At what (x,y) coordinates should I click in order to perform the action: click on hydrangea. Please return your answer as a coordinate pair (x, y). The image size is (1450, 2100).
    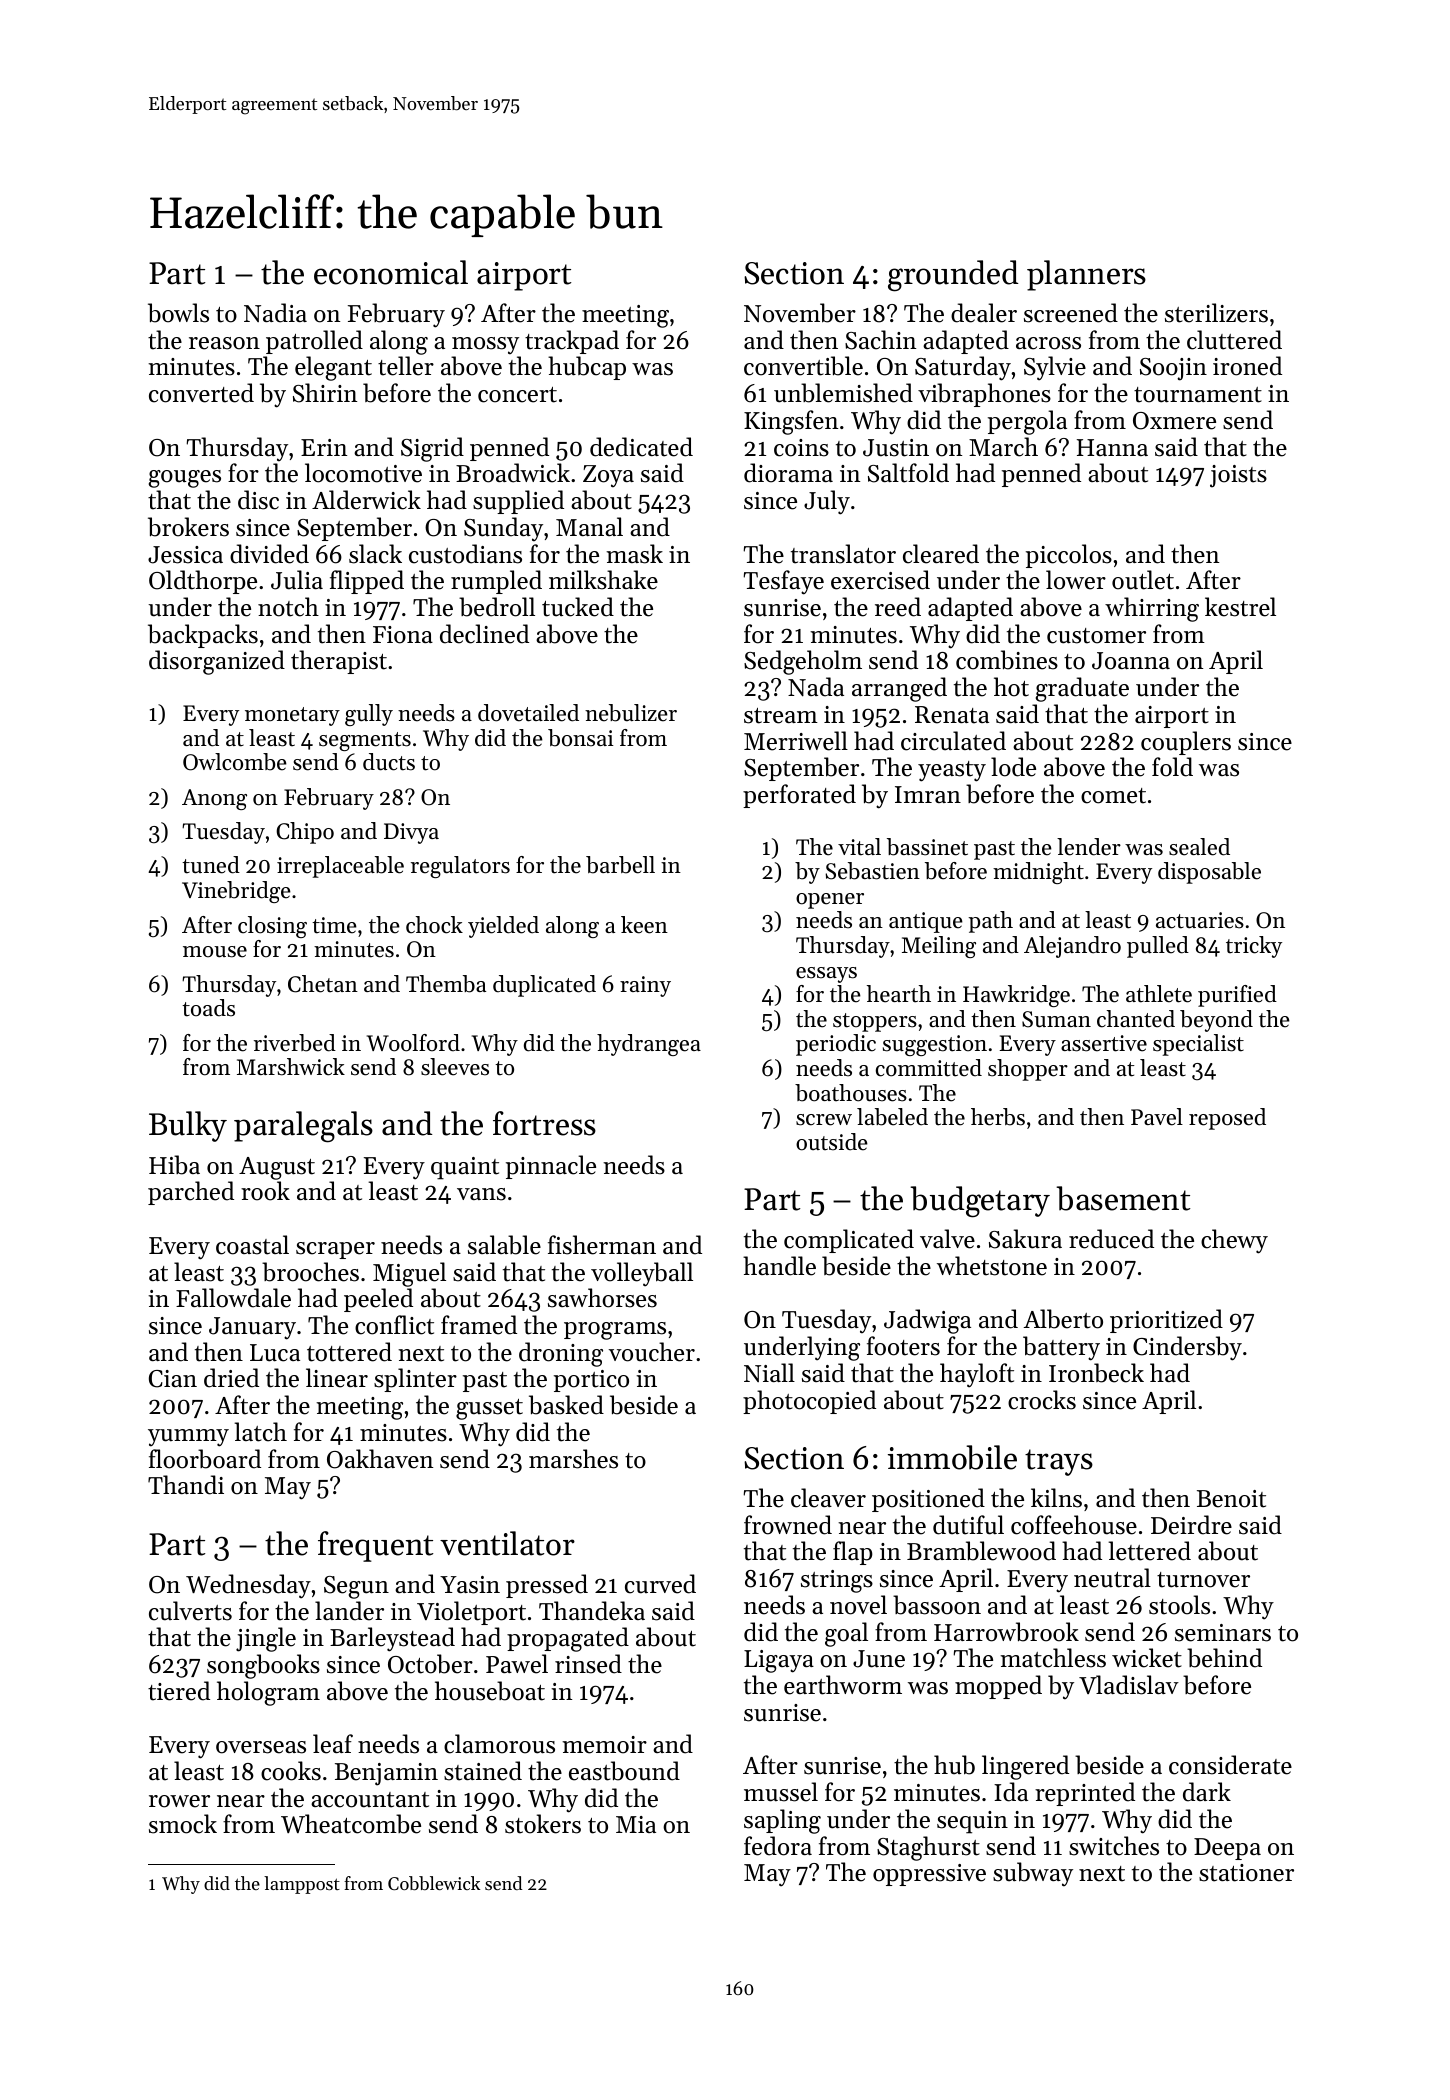
    Looking at the image, I should click on (649, 1045).
